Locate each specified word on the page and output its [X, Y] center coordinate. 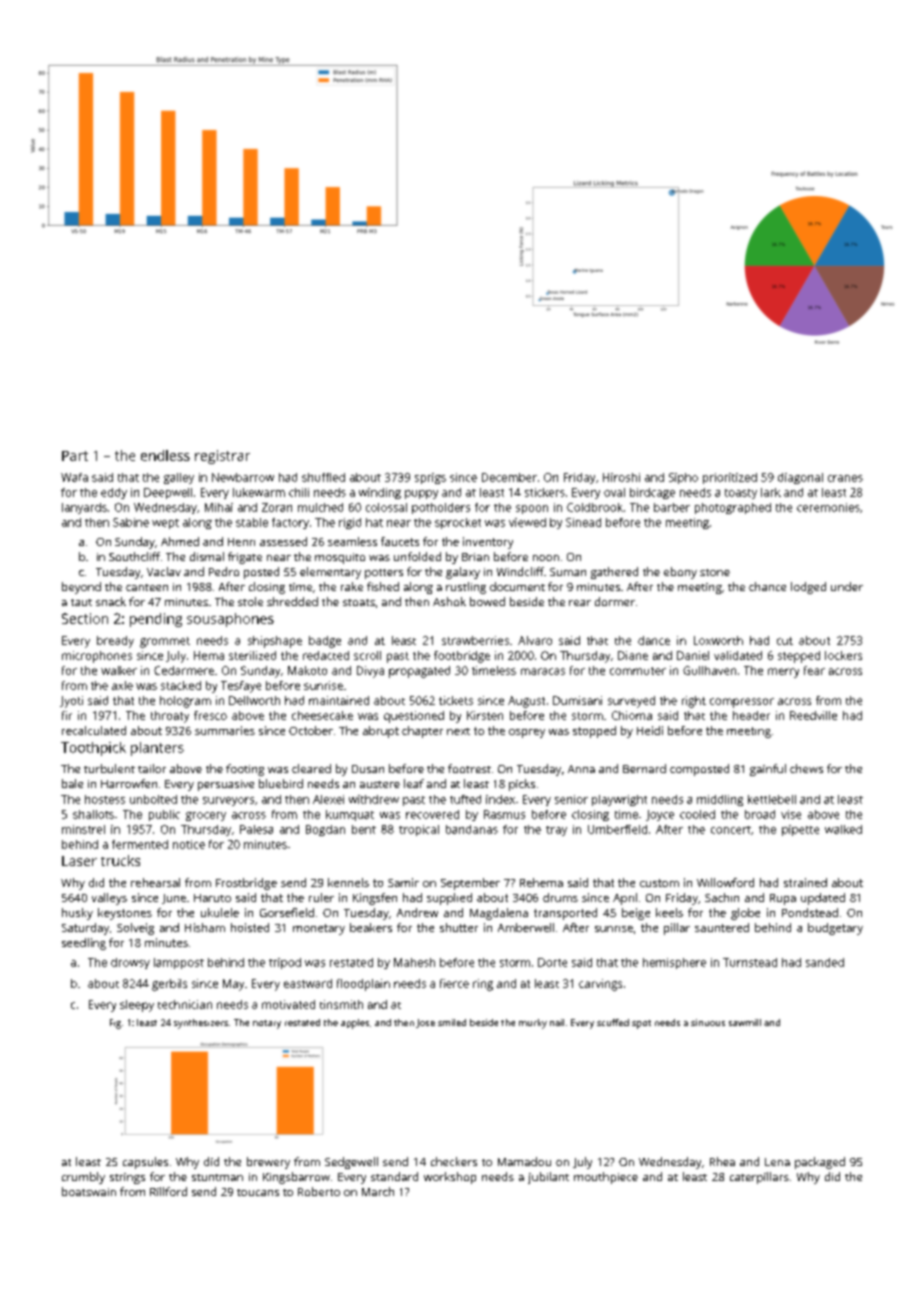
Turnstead [750, 962]
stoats [359, 602]
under [847, 586]
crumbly [83, 1178]
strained [805, 882]
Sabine [131, 522]
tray [556, 831]
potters [384, 574]
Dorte [552, 962]
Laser [79, 861]
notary [267, 1024]
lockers [843, 655]
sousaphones [230, 620]
